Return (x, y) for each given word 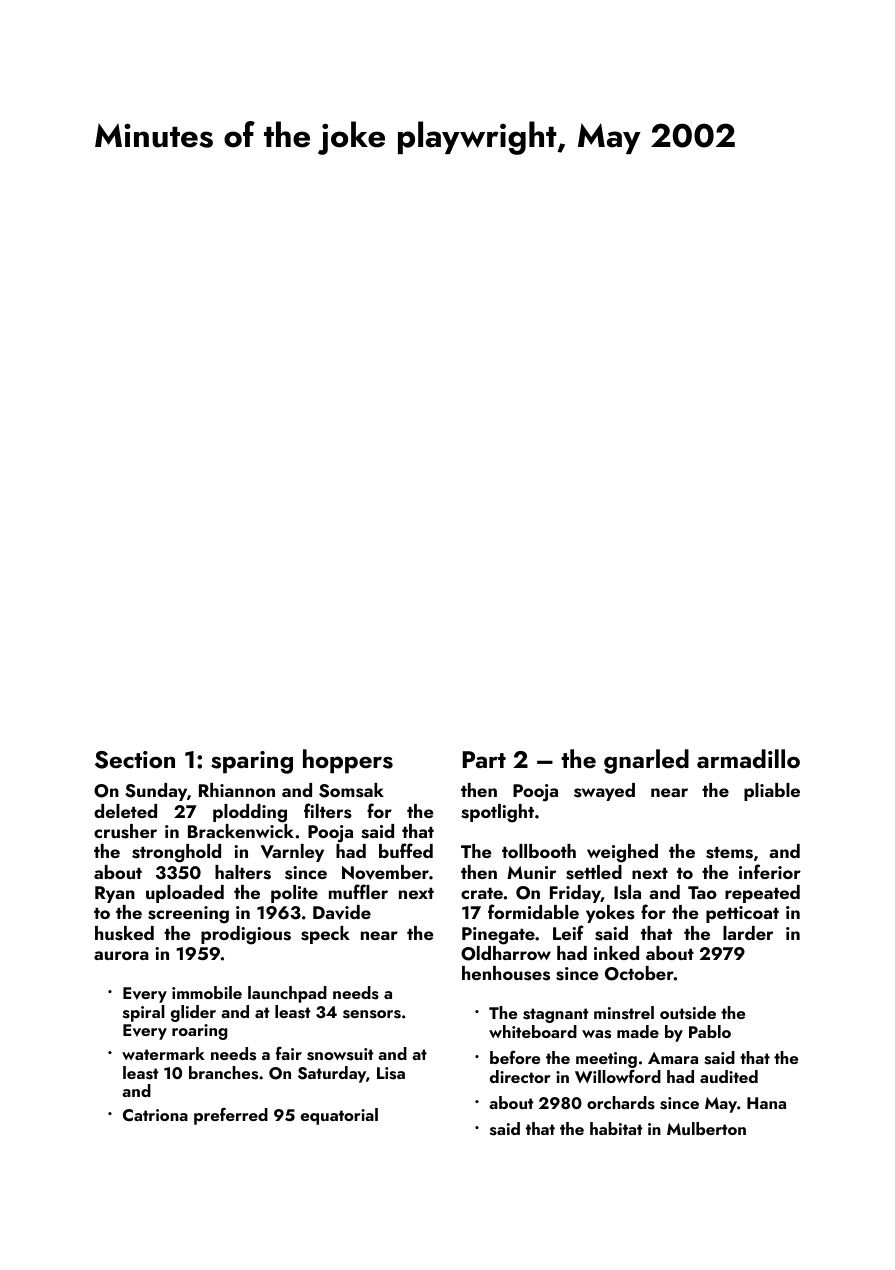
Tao (702, 892)
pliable (772, 792)
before (515, 1057)
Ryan (115, 894)
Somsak (351, 790)
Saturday (332, 1074)
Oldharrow (506, 953)
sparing (252, 762)
